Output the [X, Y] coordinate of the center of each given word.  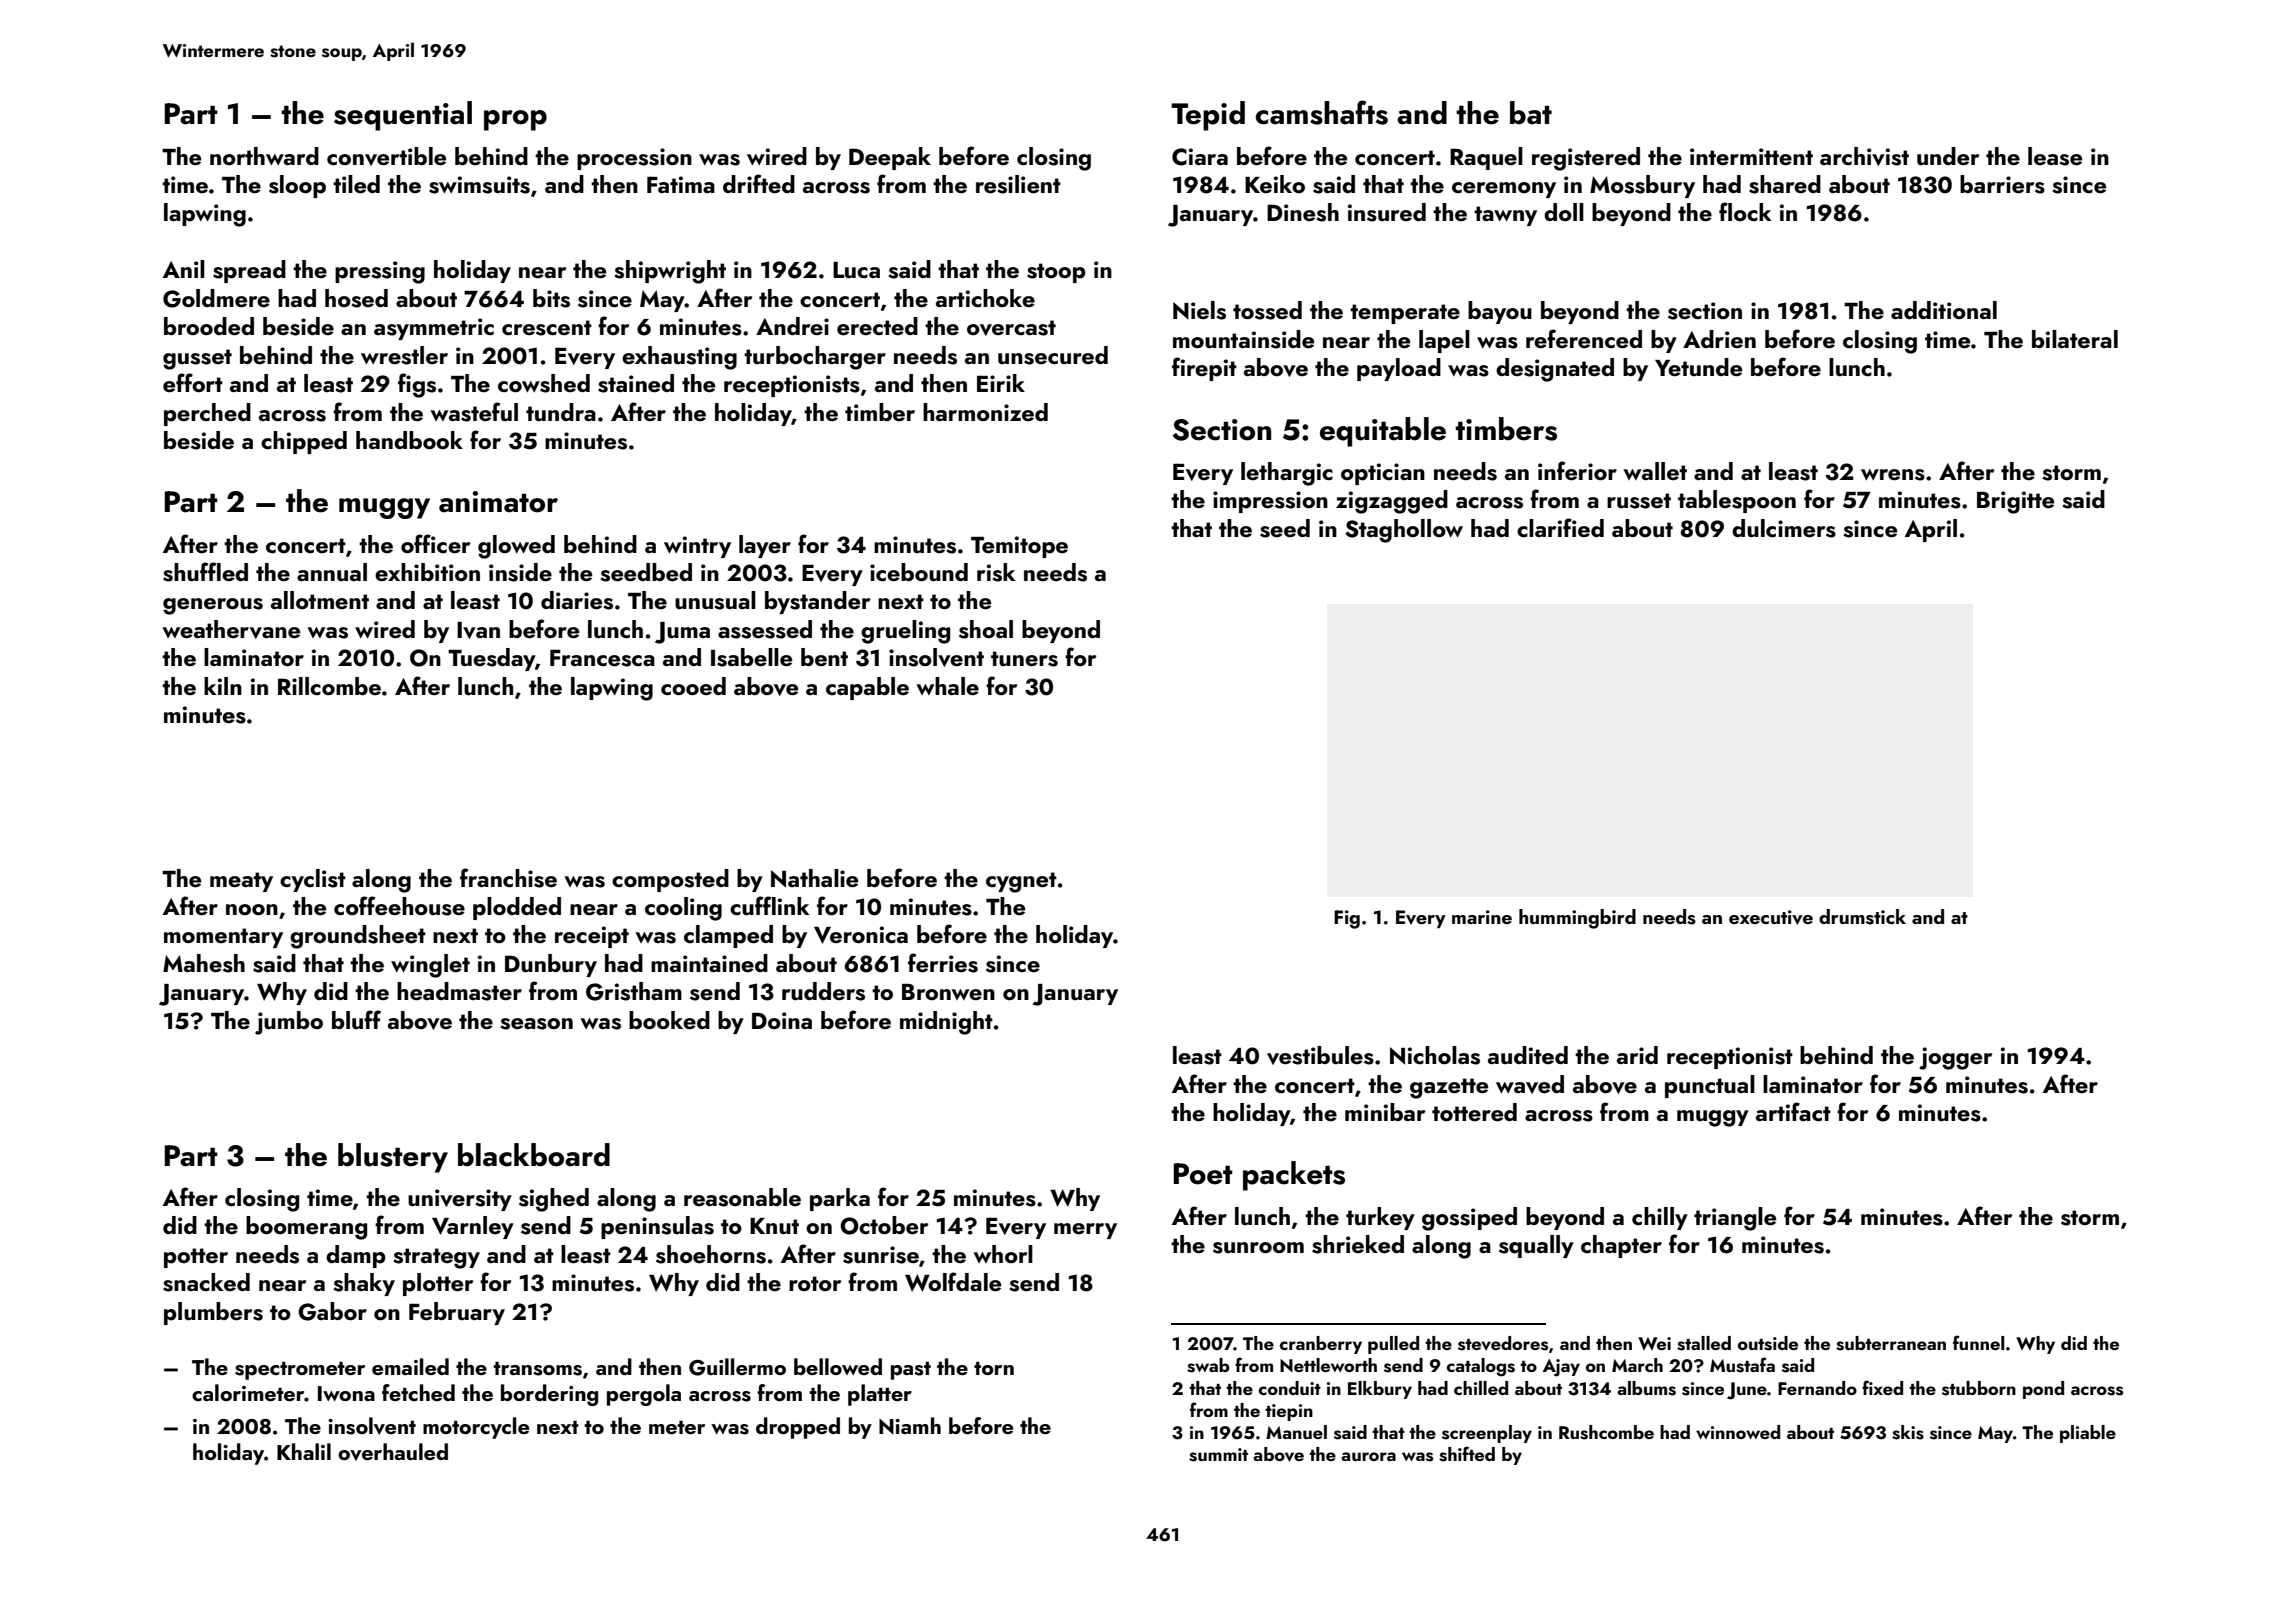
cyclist [313, 880]
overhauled [393, 1452]
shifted [1467, 1454]
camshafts [1322, 112]
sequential [403, 116]
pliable [2088, 1434]
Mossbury [1642, 186]
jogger [1955, 1058]
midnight [946, 1023]
